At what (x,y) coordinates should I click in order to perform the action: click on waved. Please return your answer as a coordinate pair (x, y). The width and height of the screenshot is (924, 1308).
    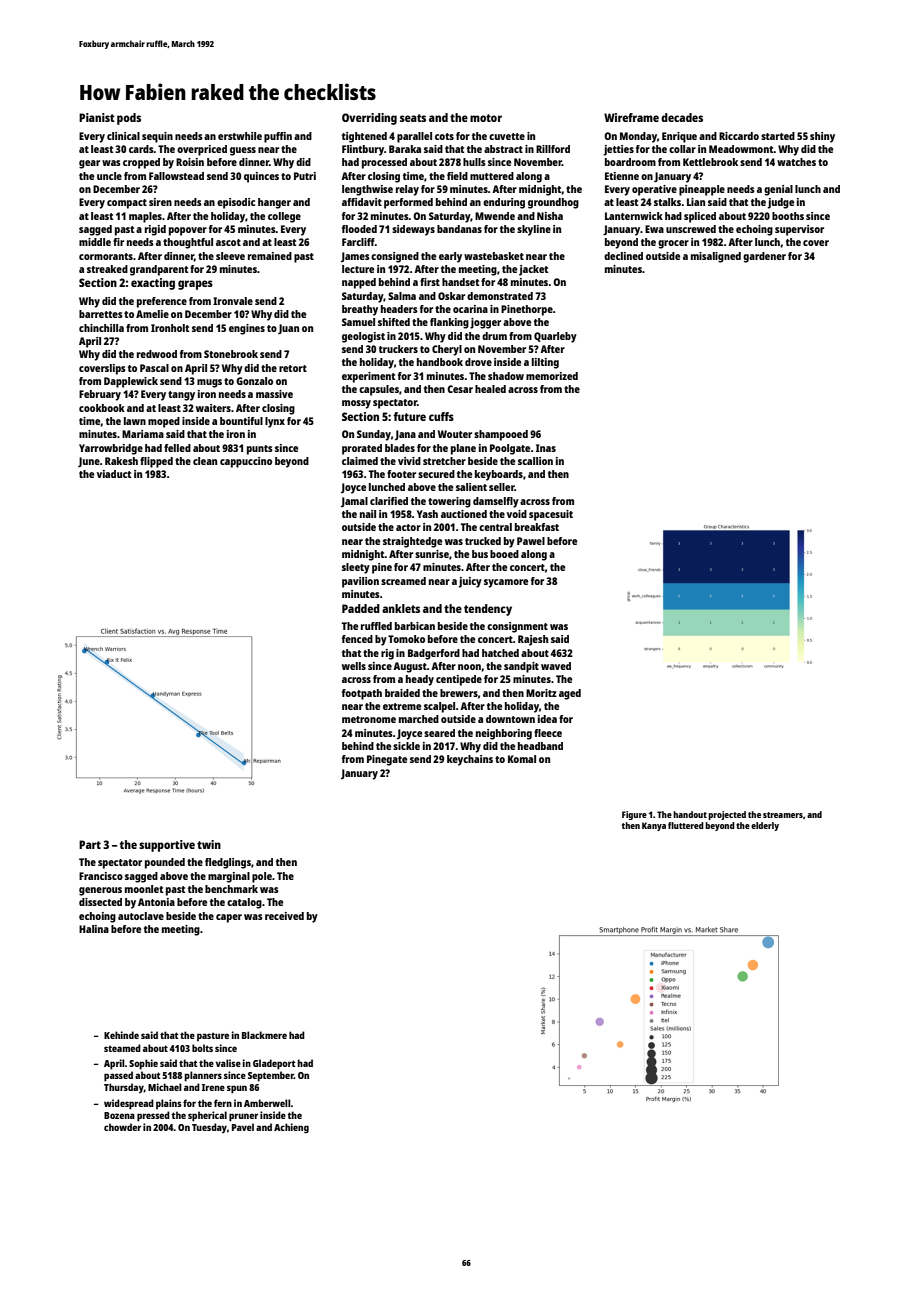
    Looking at the image, I should click on (556, 666).
